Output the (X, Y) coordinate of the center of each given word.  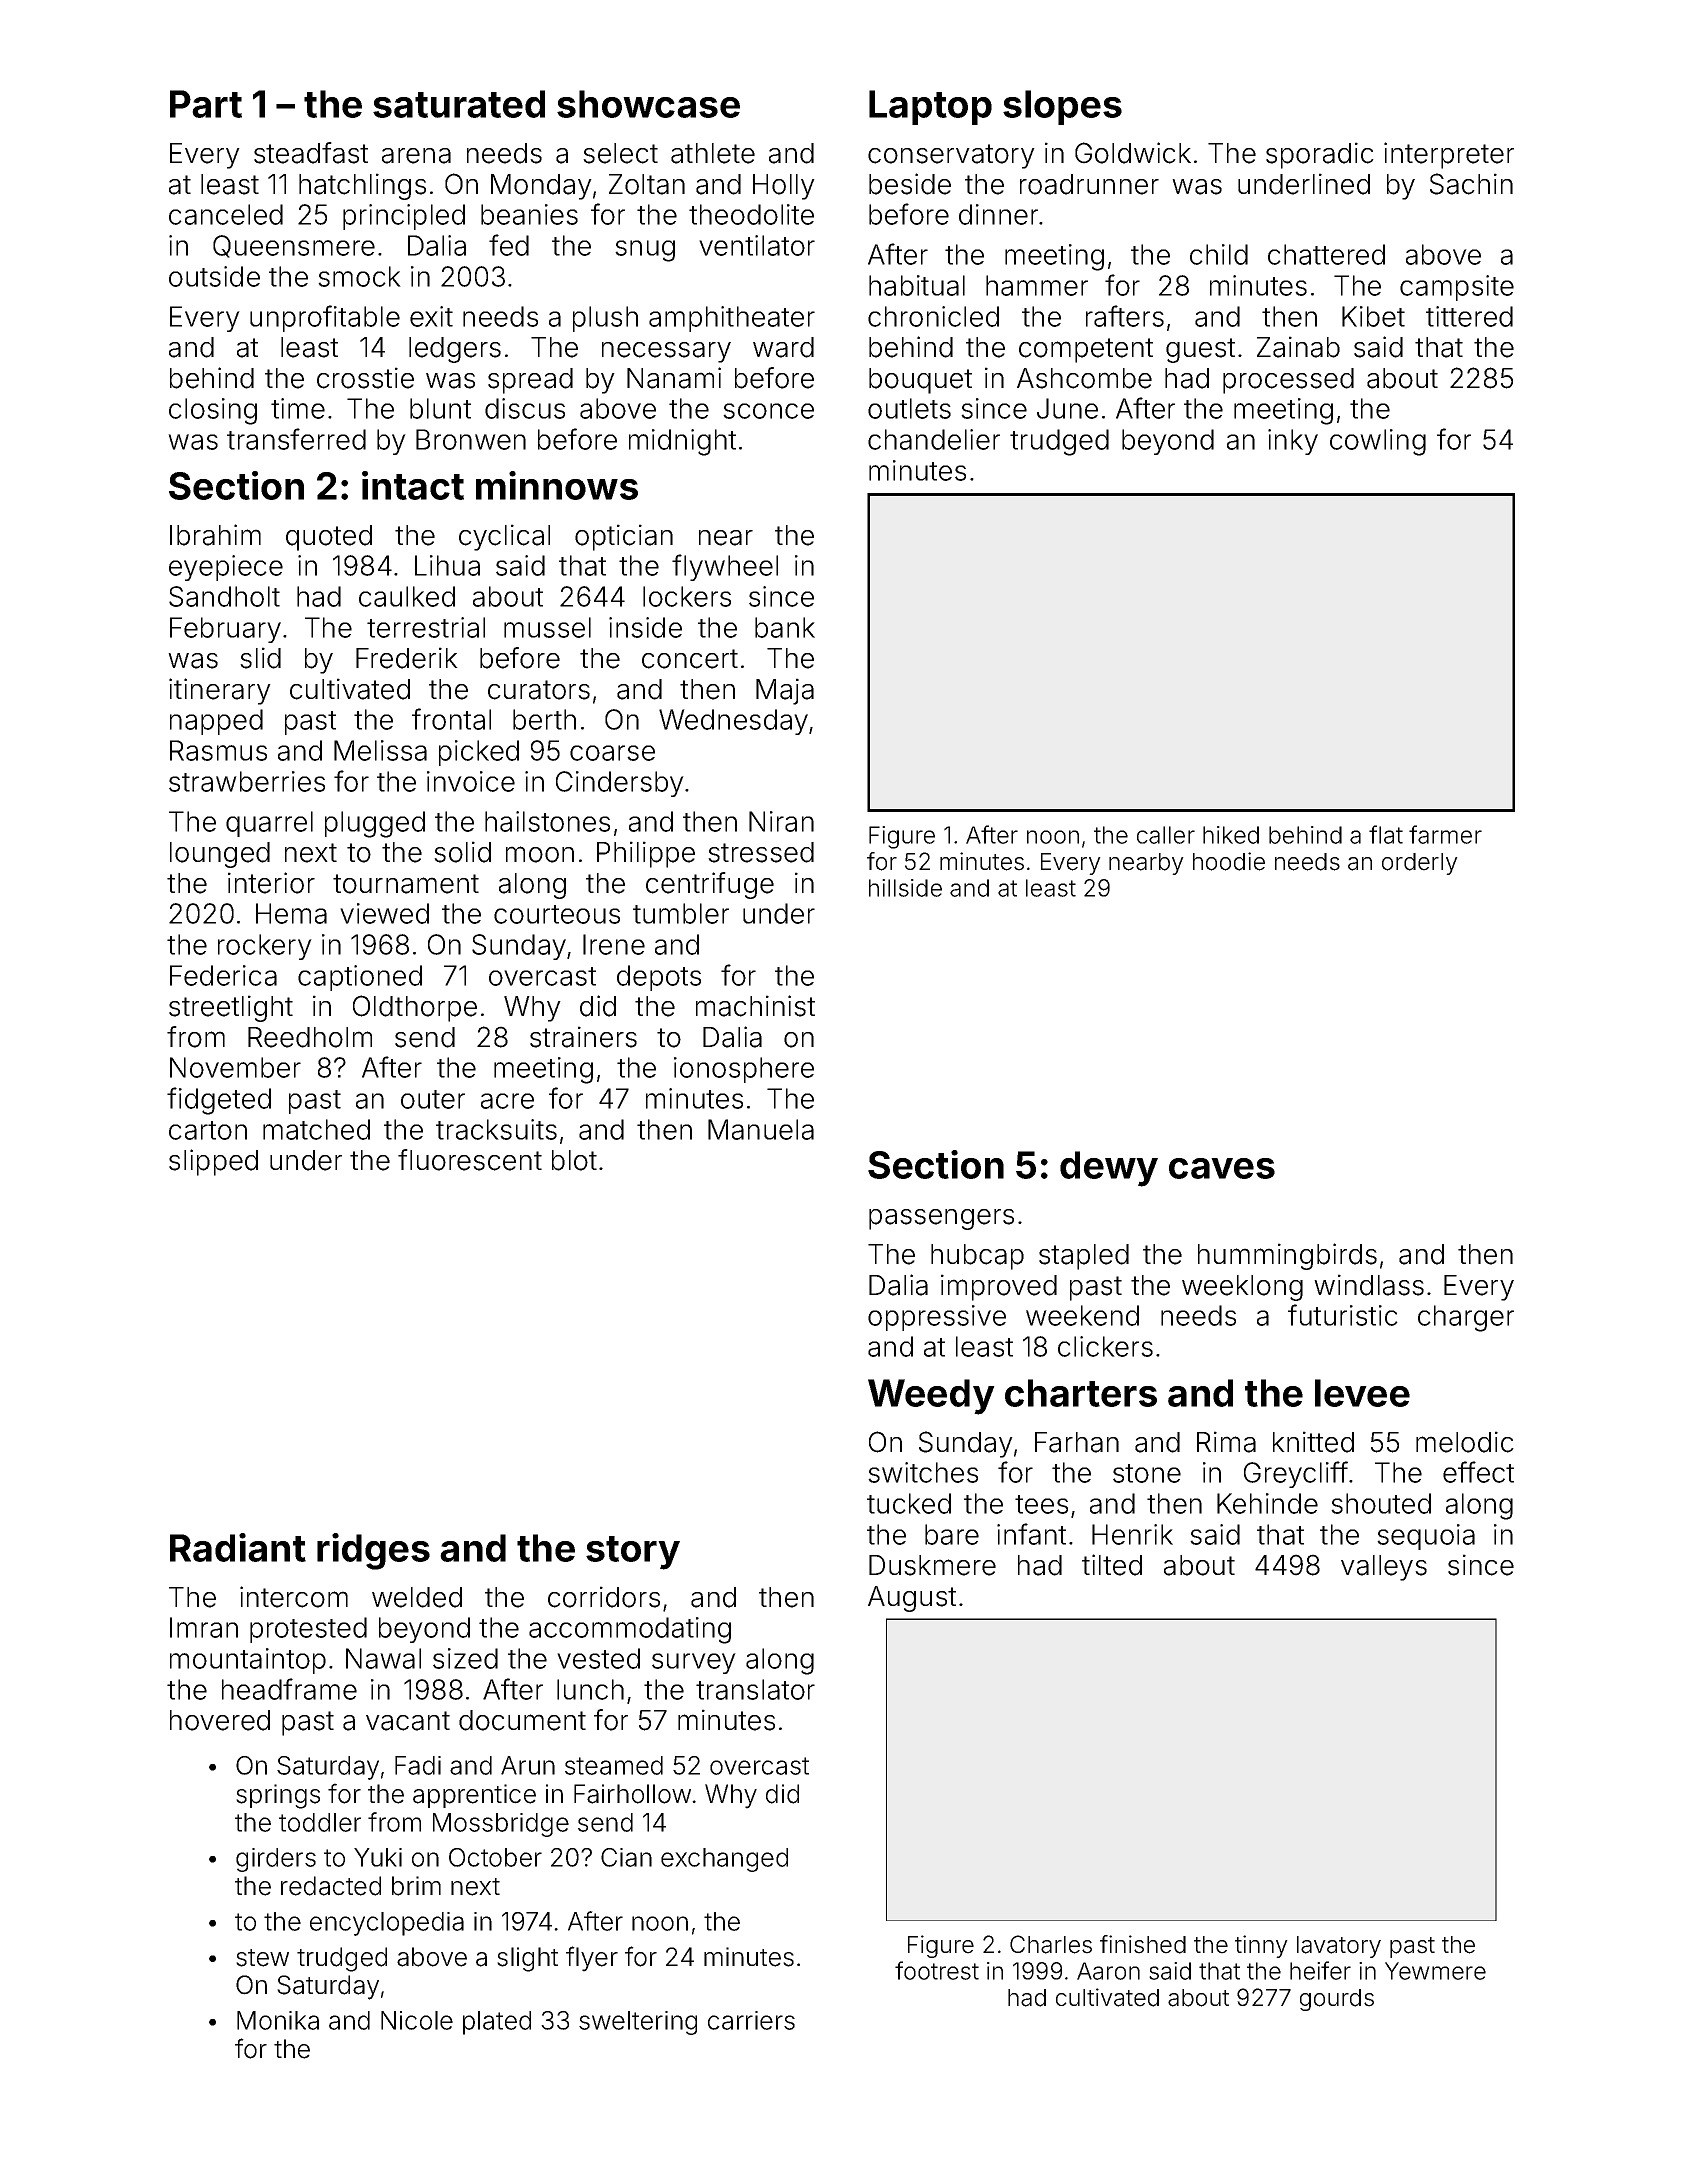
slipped (213, 1162)
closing (213, 411)
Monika (278, 2020)
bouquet (920, 381)
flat (1386, 834)
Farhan (1077, 1442)
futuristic (1343, 1315)
